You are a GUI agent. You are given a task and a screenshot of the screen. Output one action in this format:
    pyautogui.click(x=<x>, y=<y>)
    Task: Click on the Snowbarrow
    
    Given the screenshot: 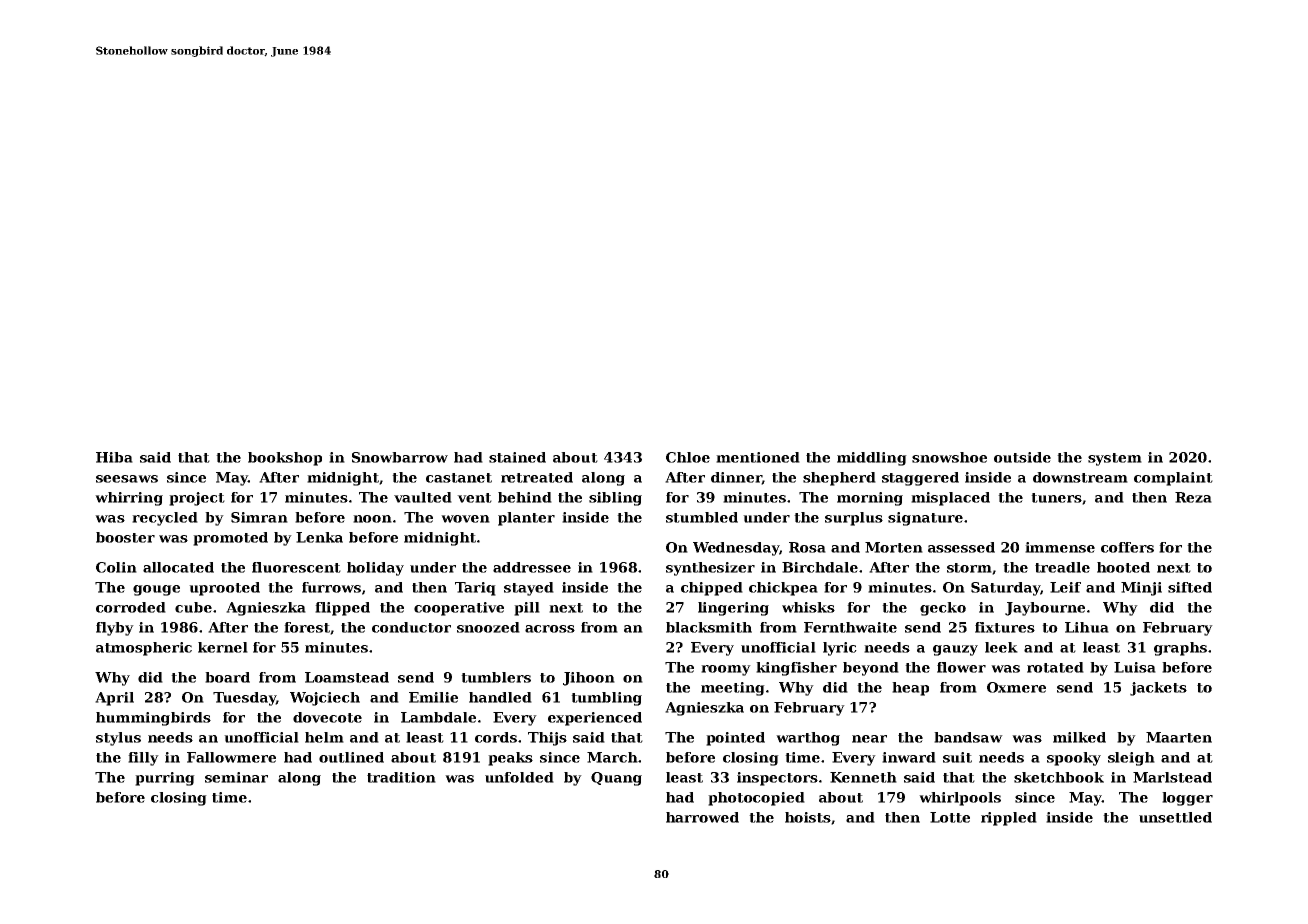 What is the action you would take?
    pyautogui.click(x=400, y=457)
